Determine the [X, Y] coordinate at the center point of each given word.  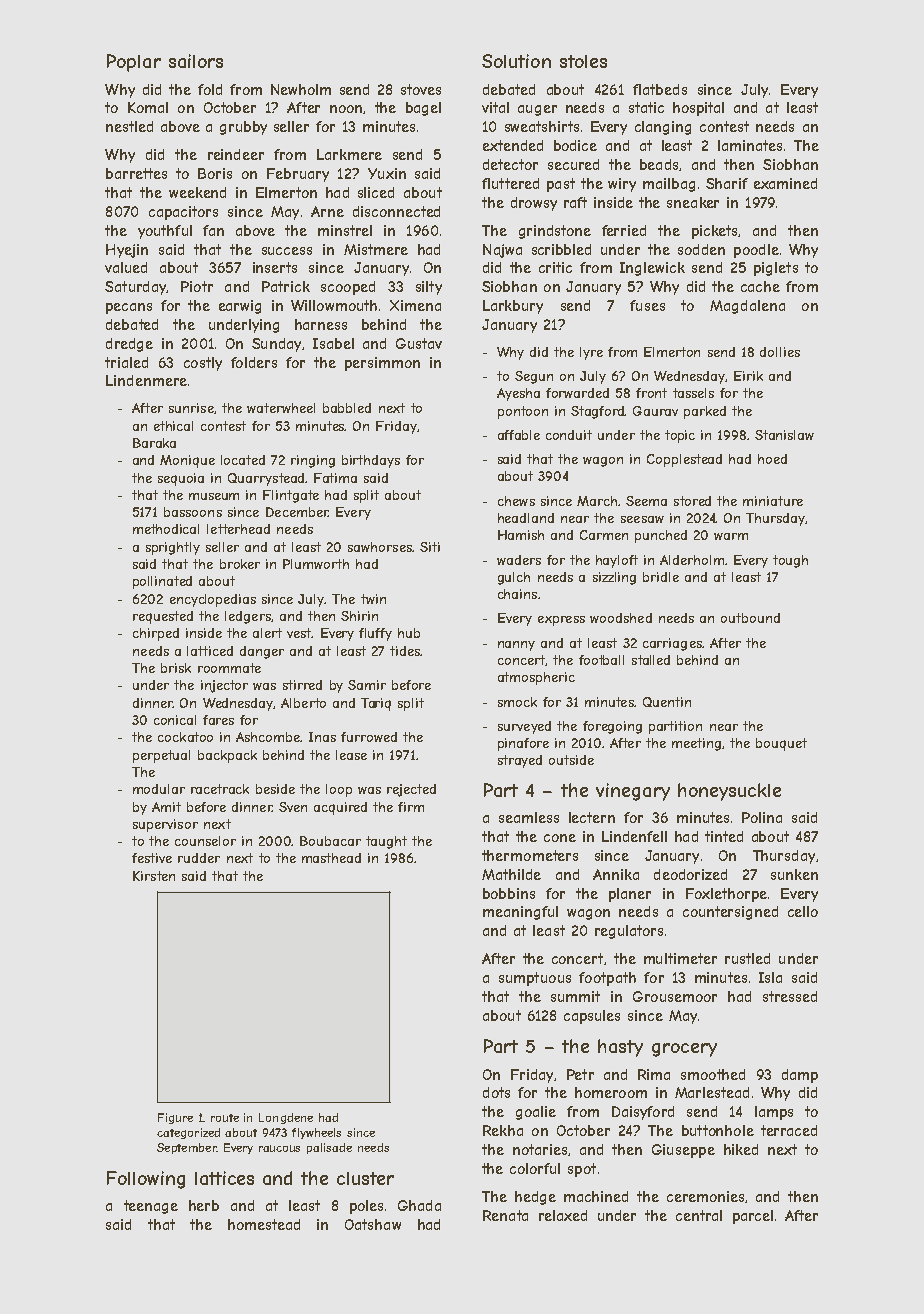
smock [517, 702]
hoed [772, 459]
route [225, 1118]
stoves [421, 89]
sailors [196, 61]
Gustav [419, 343]
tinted [724, 836]
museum [214, 496]
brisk [176, 668]
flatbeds [660, 89]
